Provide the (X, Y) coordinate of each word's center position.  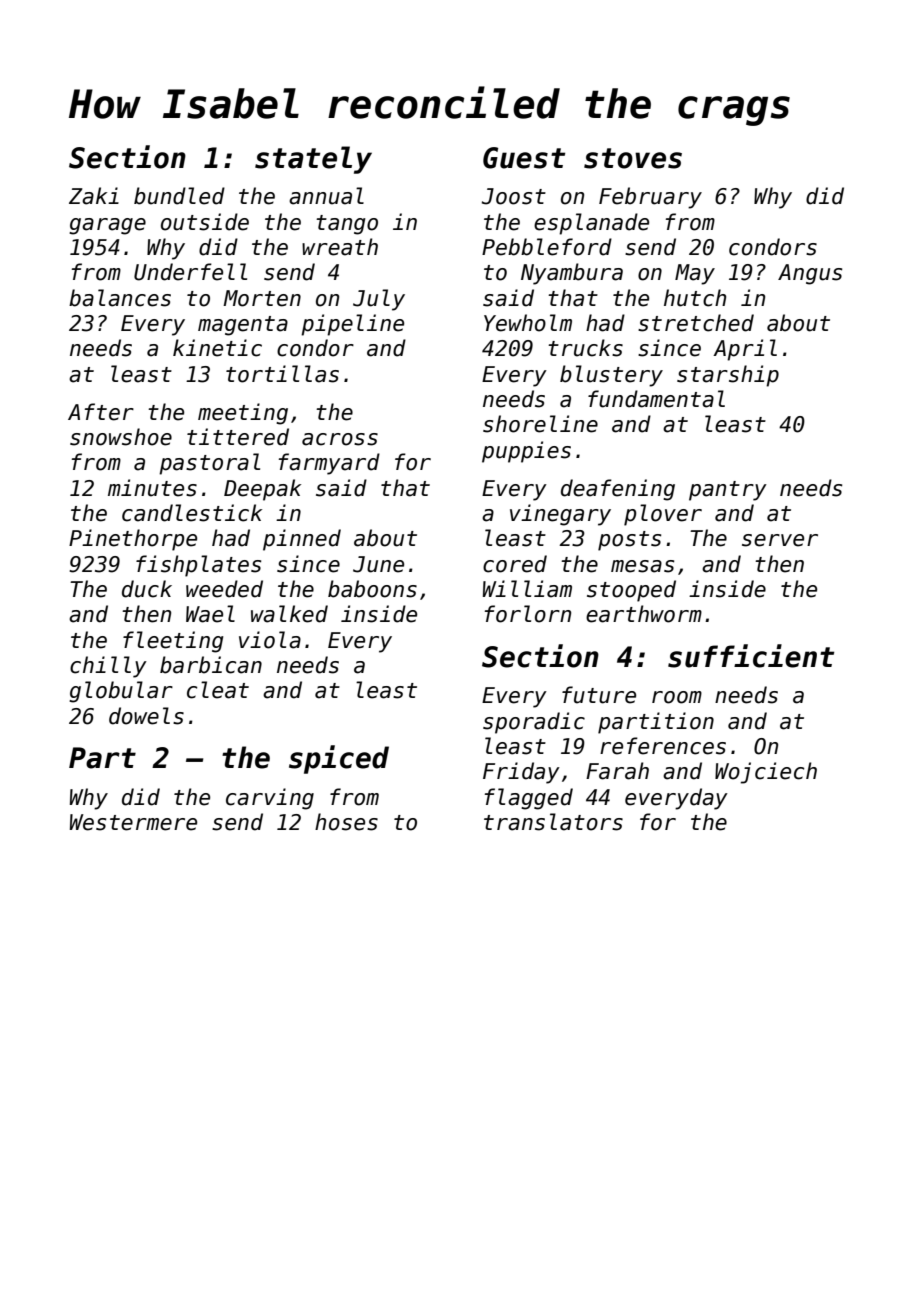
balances (120, 298)
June (378, 564)
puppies (526, 452)
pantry (728, 491)
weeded (224, 589)
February (650, 198)
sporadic (534, 723)
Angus (810, 274)
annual (326, 196)
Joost (514, 196)
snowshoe (121, 437)
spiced (339, 759)
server (780, 540)
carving (270, 799)
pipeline (352, 325)
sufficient (751, 656)
